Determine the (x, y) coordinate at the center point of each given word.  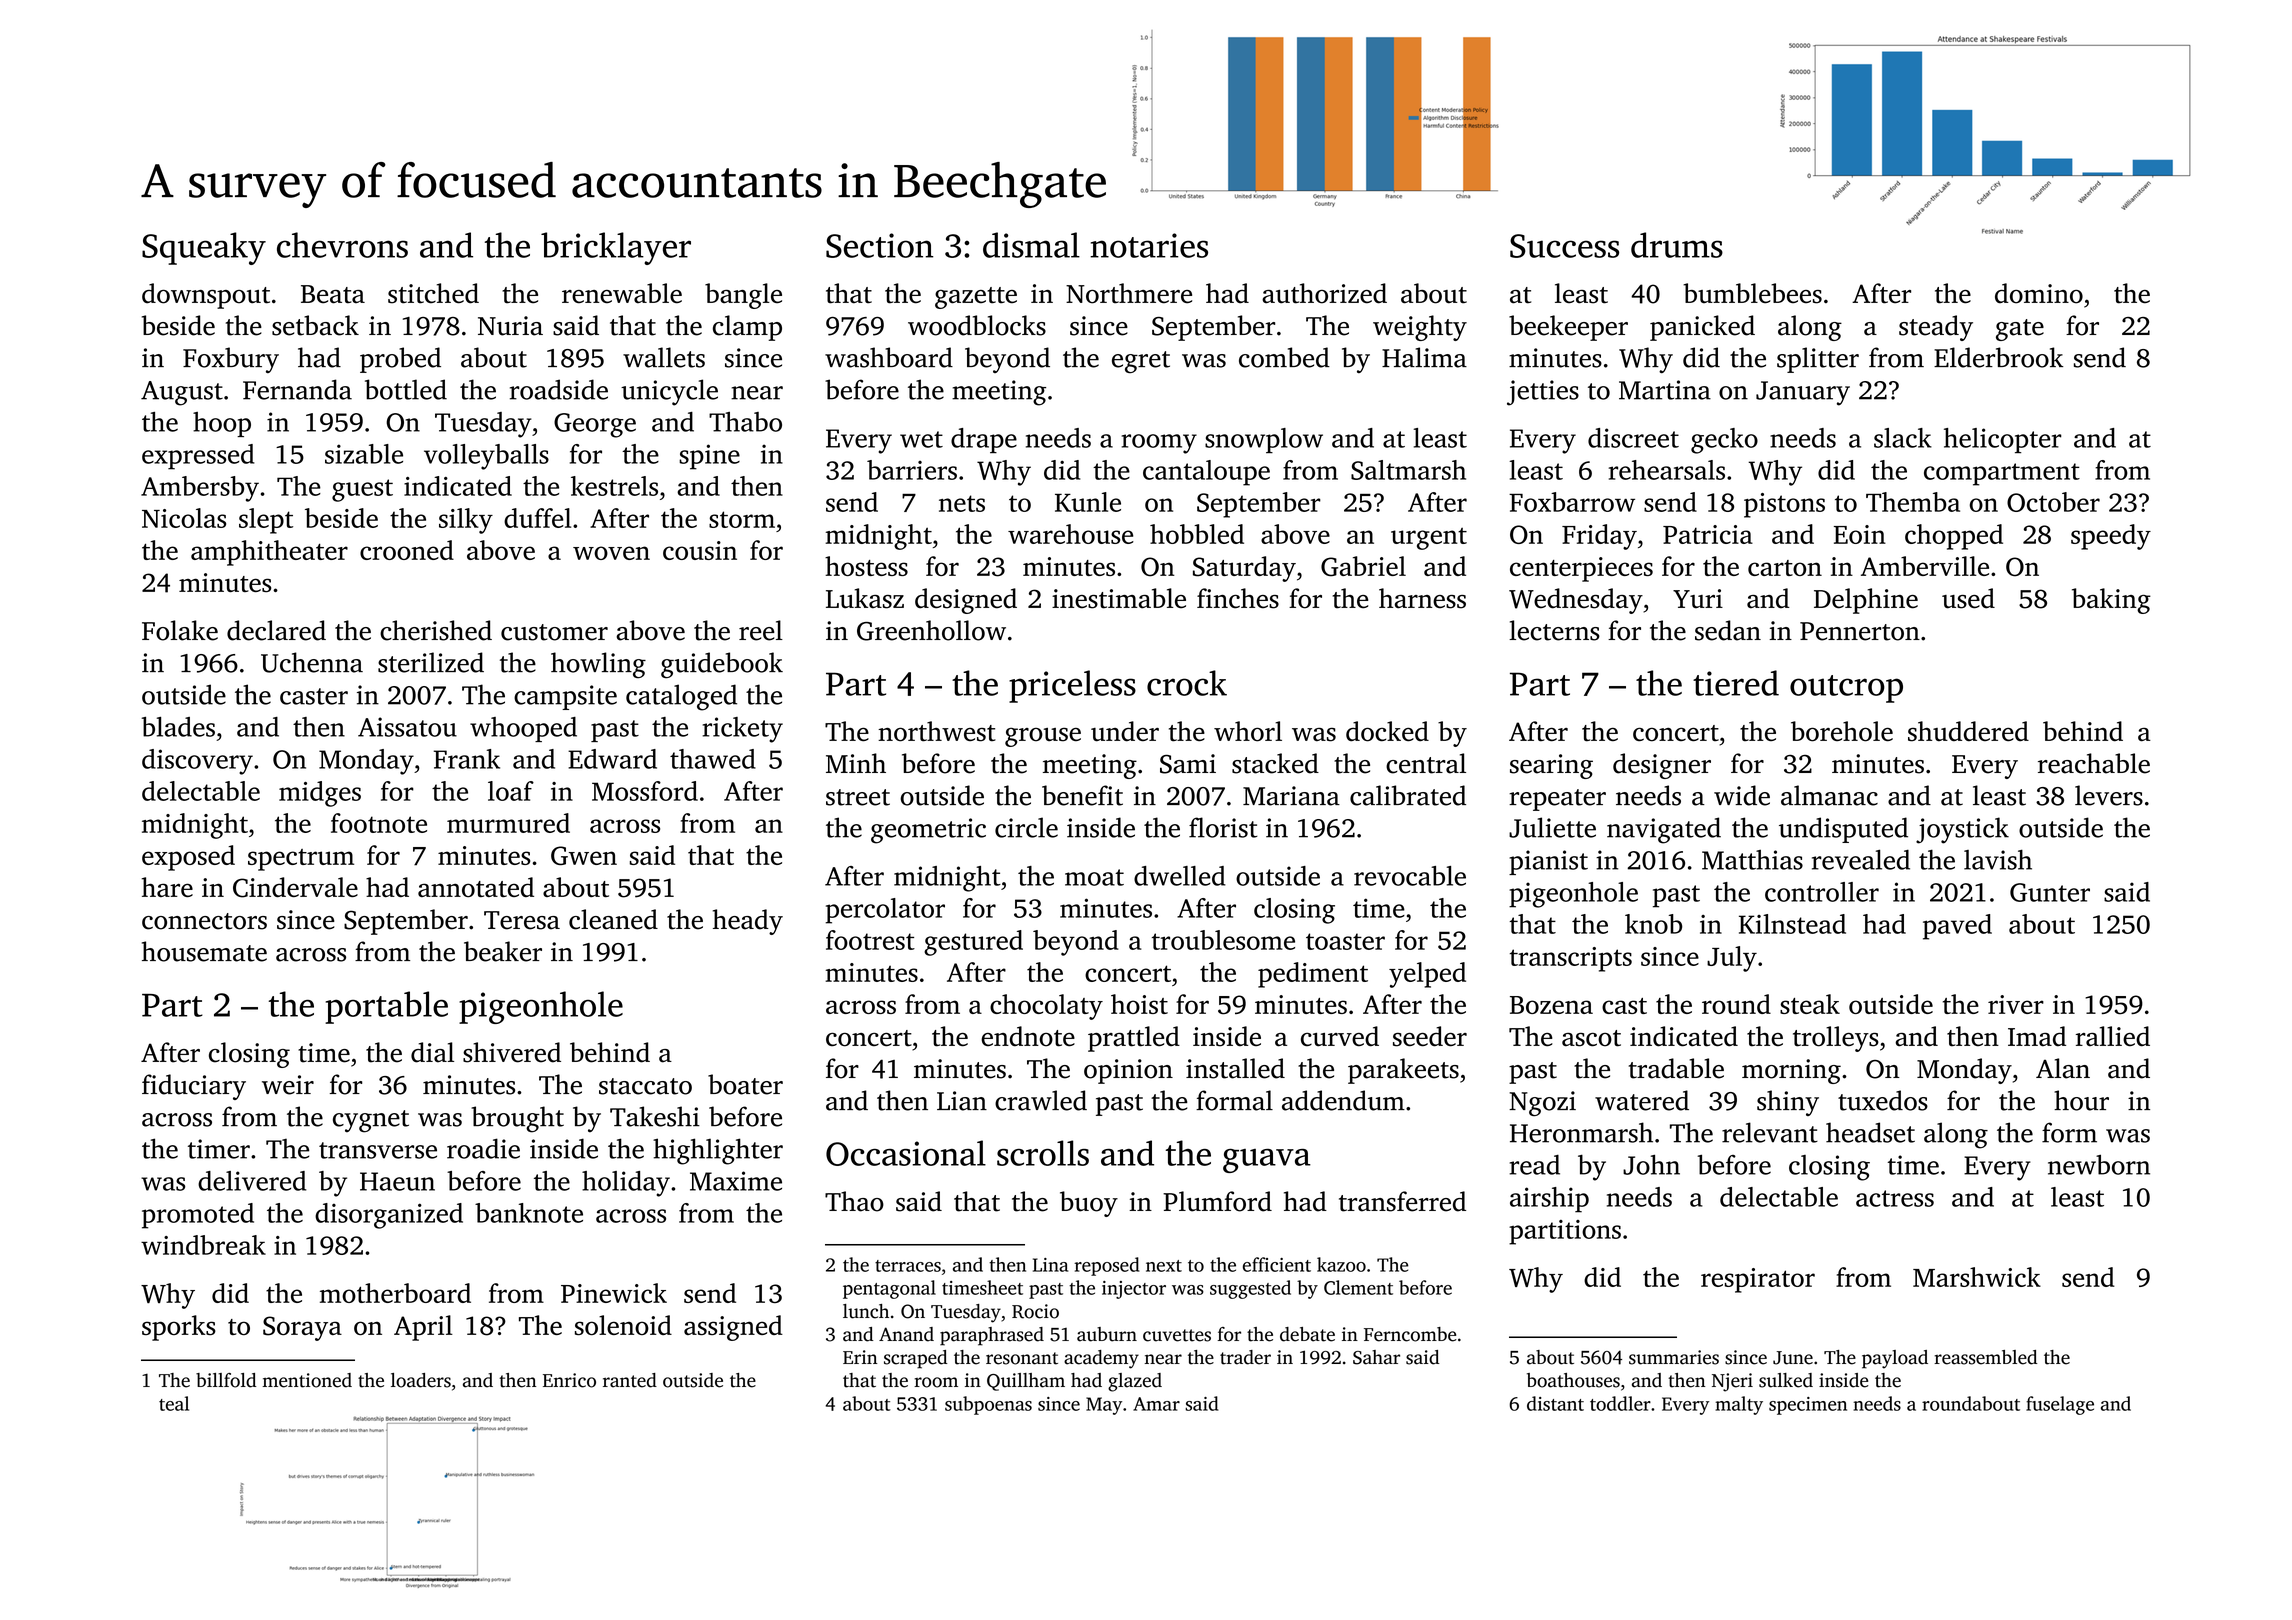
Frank (467, 759)
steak (1810, 1004)
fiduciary (194, 1087)
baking (2111, 601)
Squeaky (204, 248)
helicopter (2003, 440)
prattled (1134, 1039)
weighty (1420, 328)
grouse (1043, 737)
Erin (860, 1357)
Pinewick (614, 1293)
